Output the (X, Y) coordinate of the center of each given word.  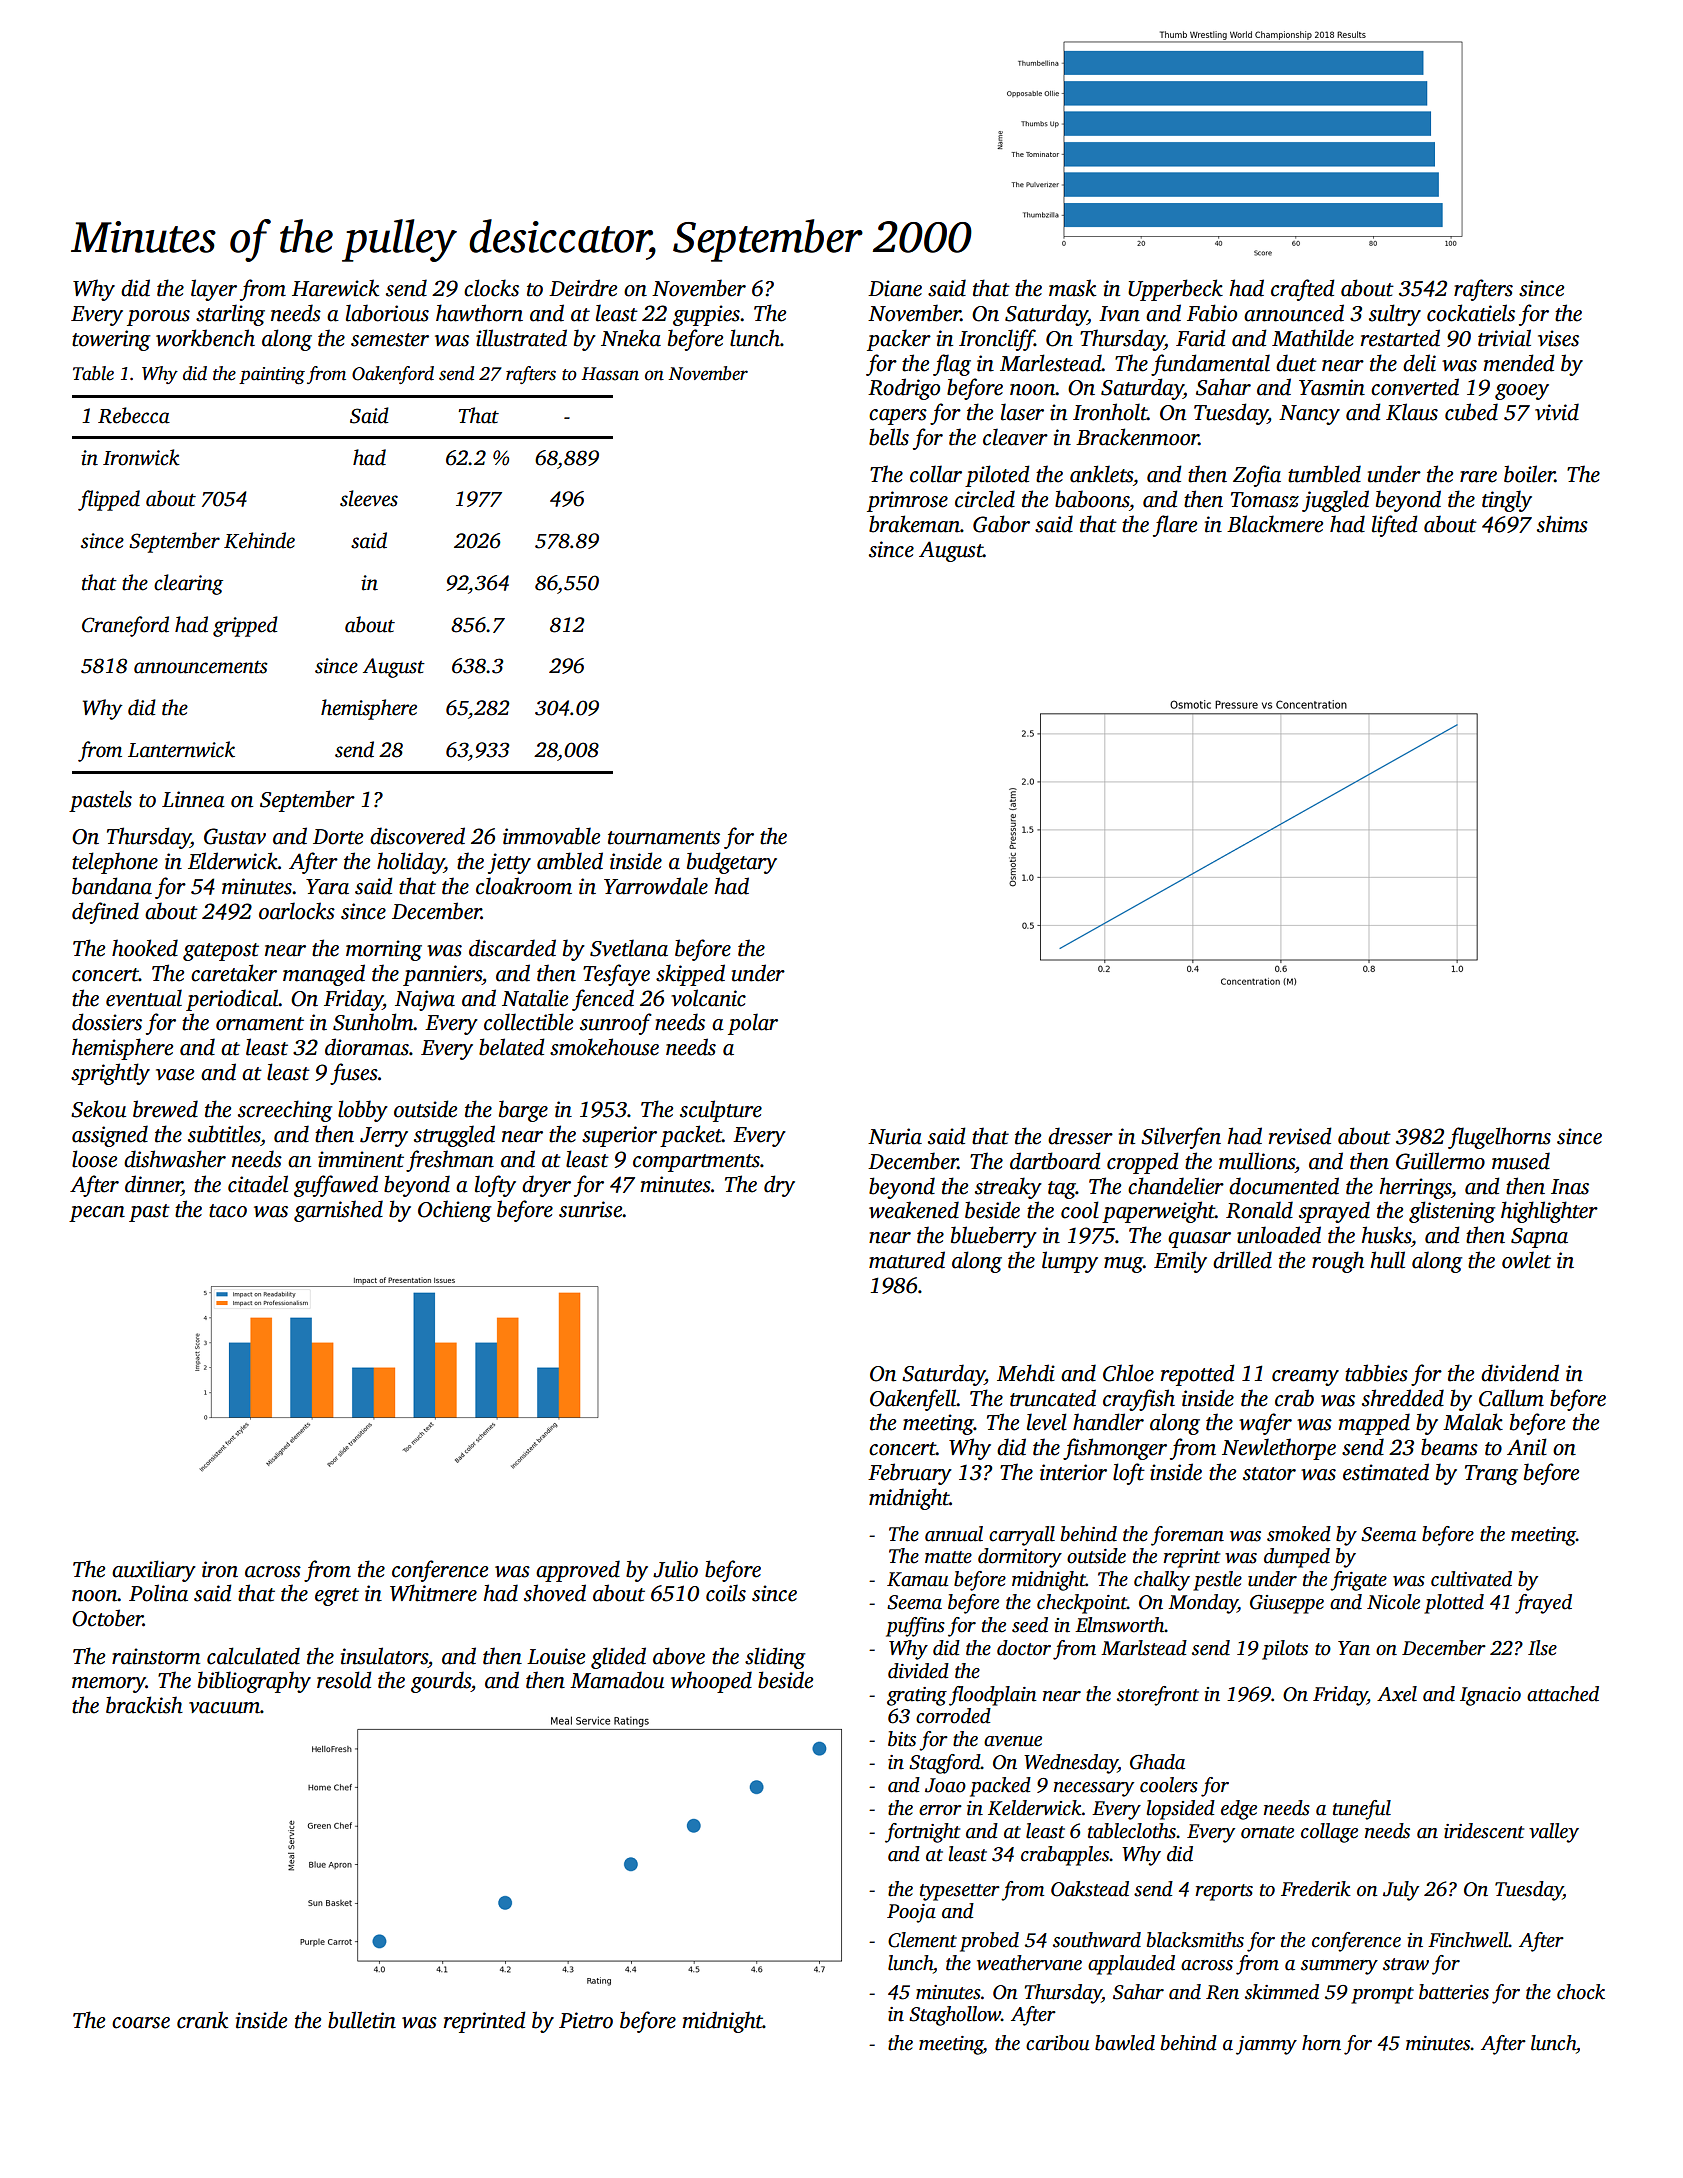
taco (228, 1211)
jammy (1266, 2045)
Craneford (125, 626)
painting (272, 375)
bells (889, 437)
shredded (1403, 1398)
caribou (1057, 2043)
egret (337, 1597)
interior (1073, 1472)
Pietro (586, 2020)
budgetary (732, 863)
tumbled (1324, 474)
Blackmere (1275, 524)
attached (1563, 1694)
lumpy (1070, 1262)
